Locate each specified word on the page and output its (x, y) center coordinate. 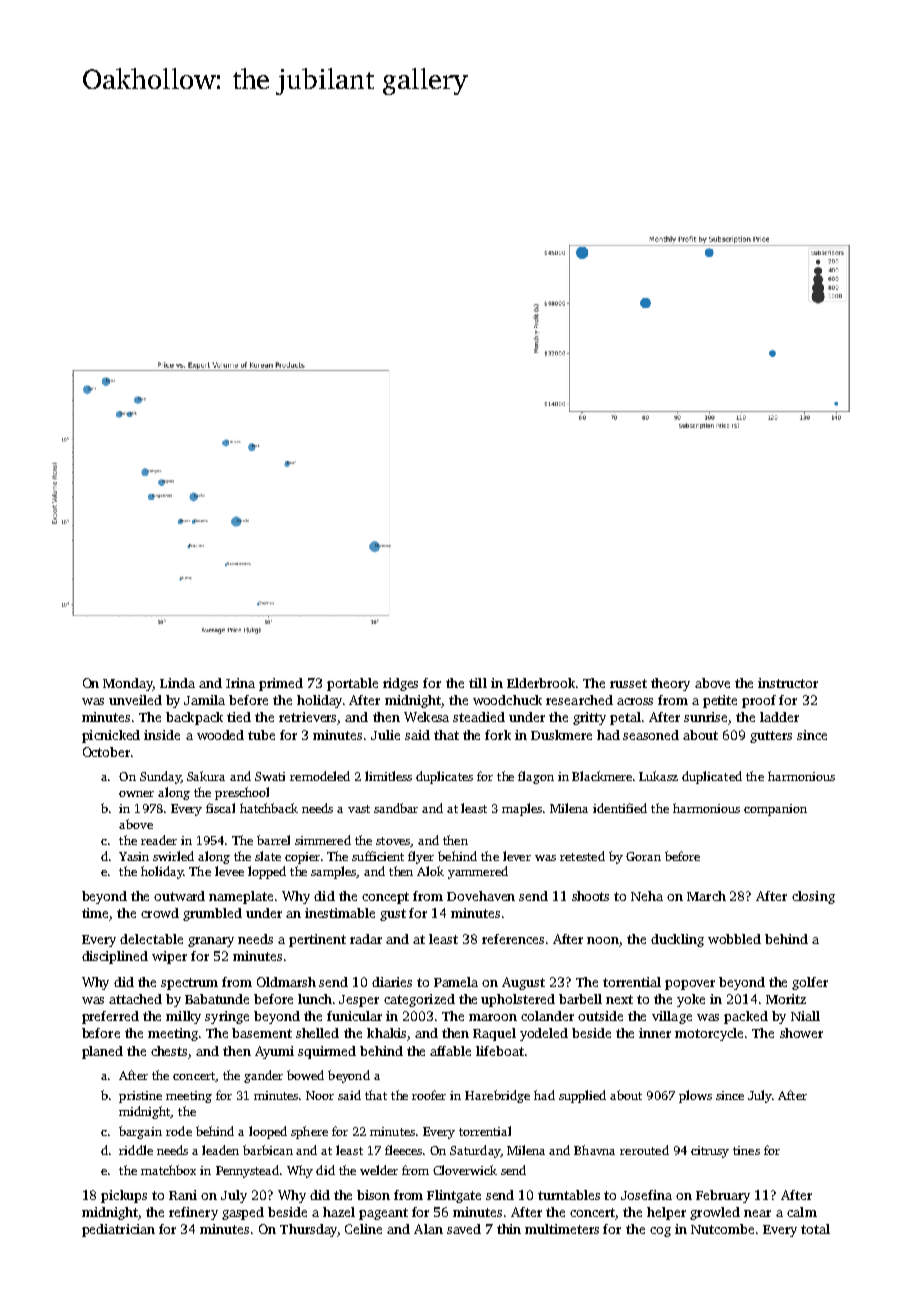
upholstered (518, 1000)
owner (136, 794)
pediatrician (118, 1230)
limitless (388, 776)
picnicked (111, 736)
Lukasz (658, 776)
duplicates (444, 777)
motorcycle (709, 1034)
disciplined (115, 957)
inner (655, 1033)
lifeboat (500, 1051)
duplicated (712, 777)
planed (102, 1052)
